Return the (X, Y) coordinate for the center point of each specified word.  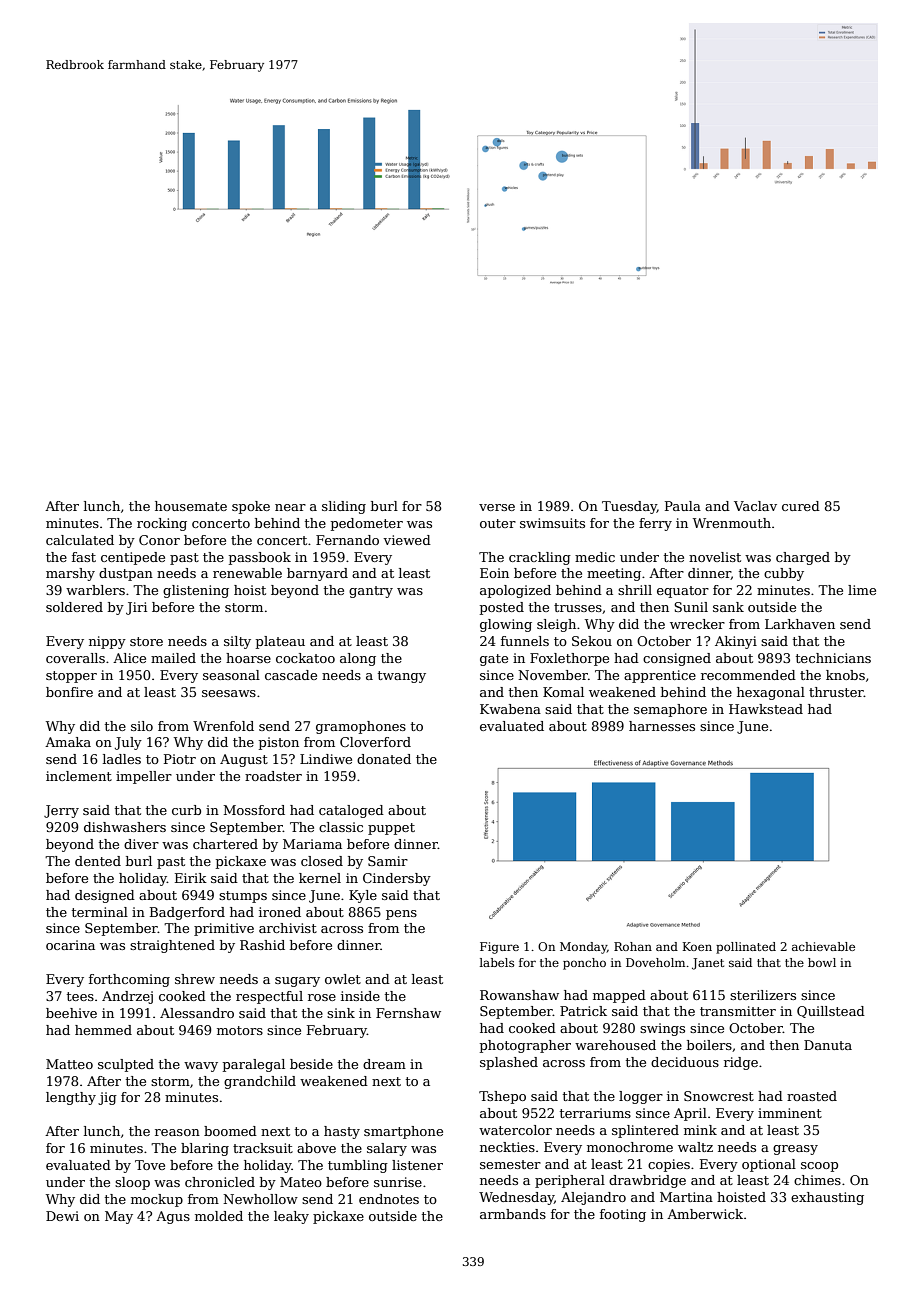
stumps (243, 897)
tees (80, 996)
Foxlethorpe (569, 659)
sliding (344, 507)
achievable (823, 946)
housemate (191, 506)
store (146, 641)
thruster (836, 692)
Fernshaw (408, 1013)
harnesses (662, 726)
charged (803, 558)
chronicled (220, 1182)
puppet (391, 829)
